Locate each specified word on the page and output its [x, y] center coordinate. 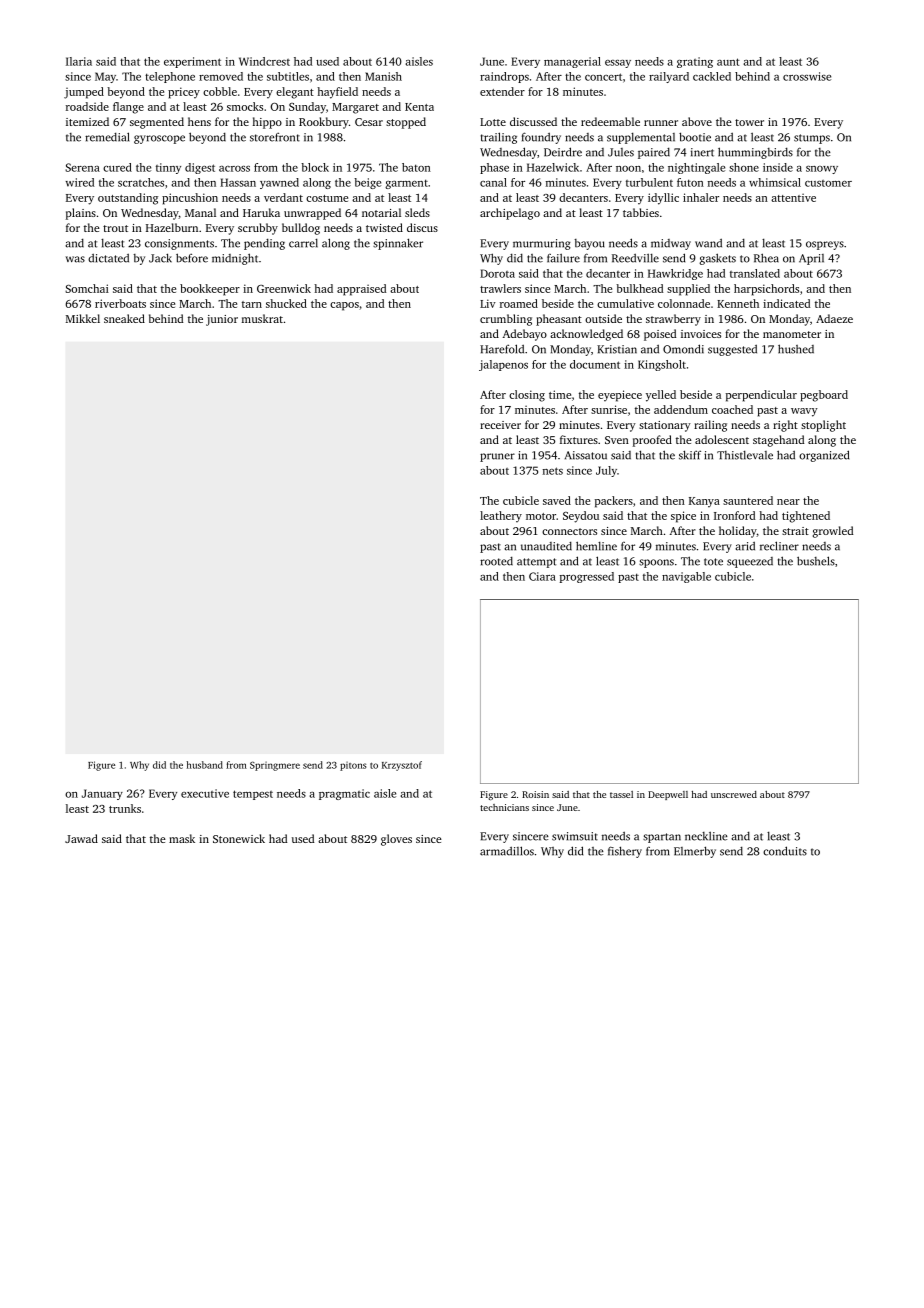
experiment [192, 62]
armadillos [507, 851]
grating [695, 62]
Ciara [542, 576]
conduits [785, 851]
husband [205, 765]
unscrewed [734, 794]
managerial [572, 62]
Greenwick [284, 288]
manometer [792, 334]
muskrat [262, 318]
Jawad [81, 838]
